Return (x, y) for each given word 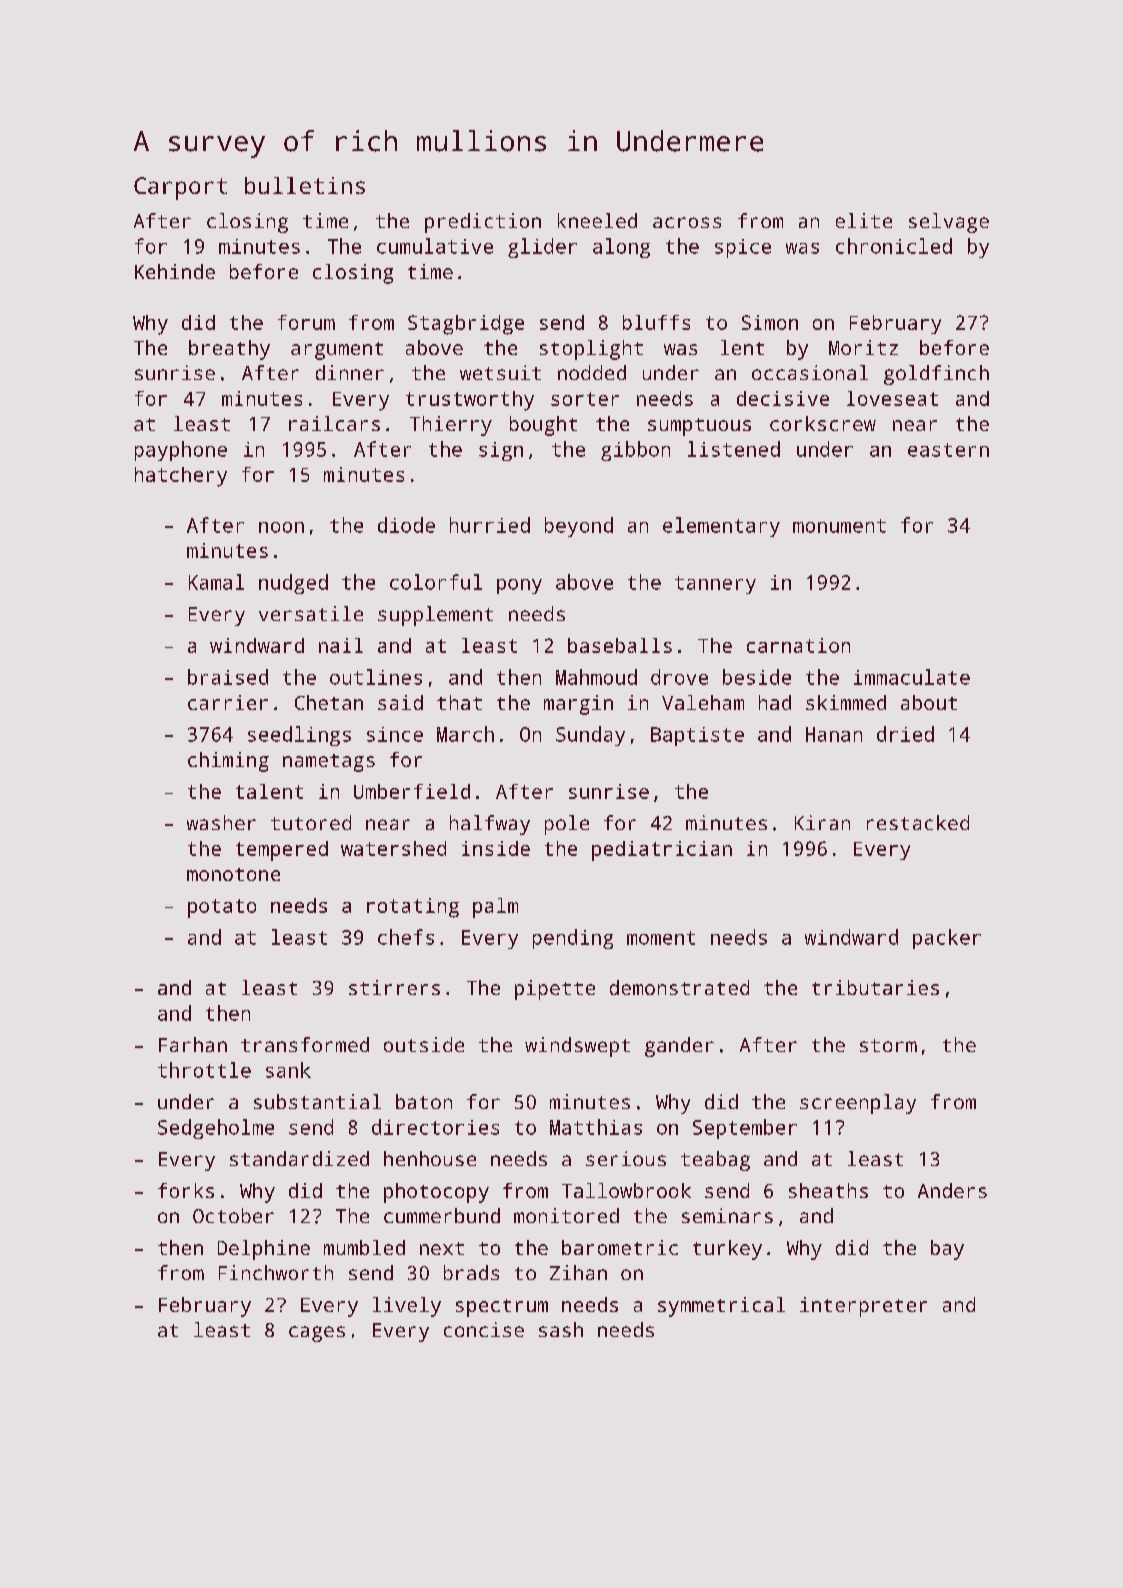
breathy (229, 350)
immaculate (912, 677)
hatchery (181, 477)
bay (947, 1250)
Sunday (590, 736)
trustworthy (470, 401)
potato (222, 908)
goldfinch (936, 375)
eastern (948, 450)
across (687, 222)
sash (561, 1329)
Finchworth (276, 1272)
